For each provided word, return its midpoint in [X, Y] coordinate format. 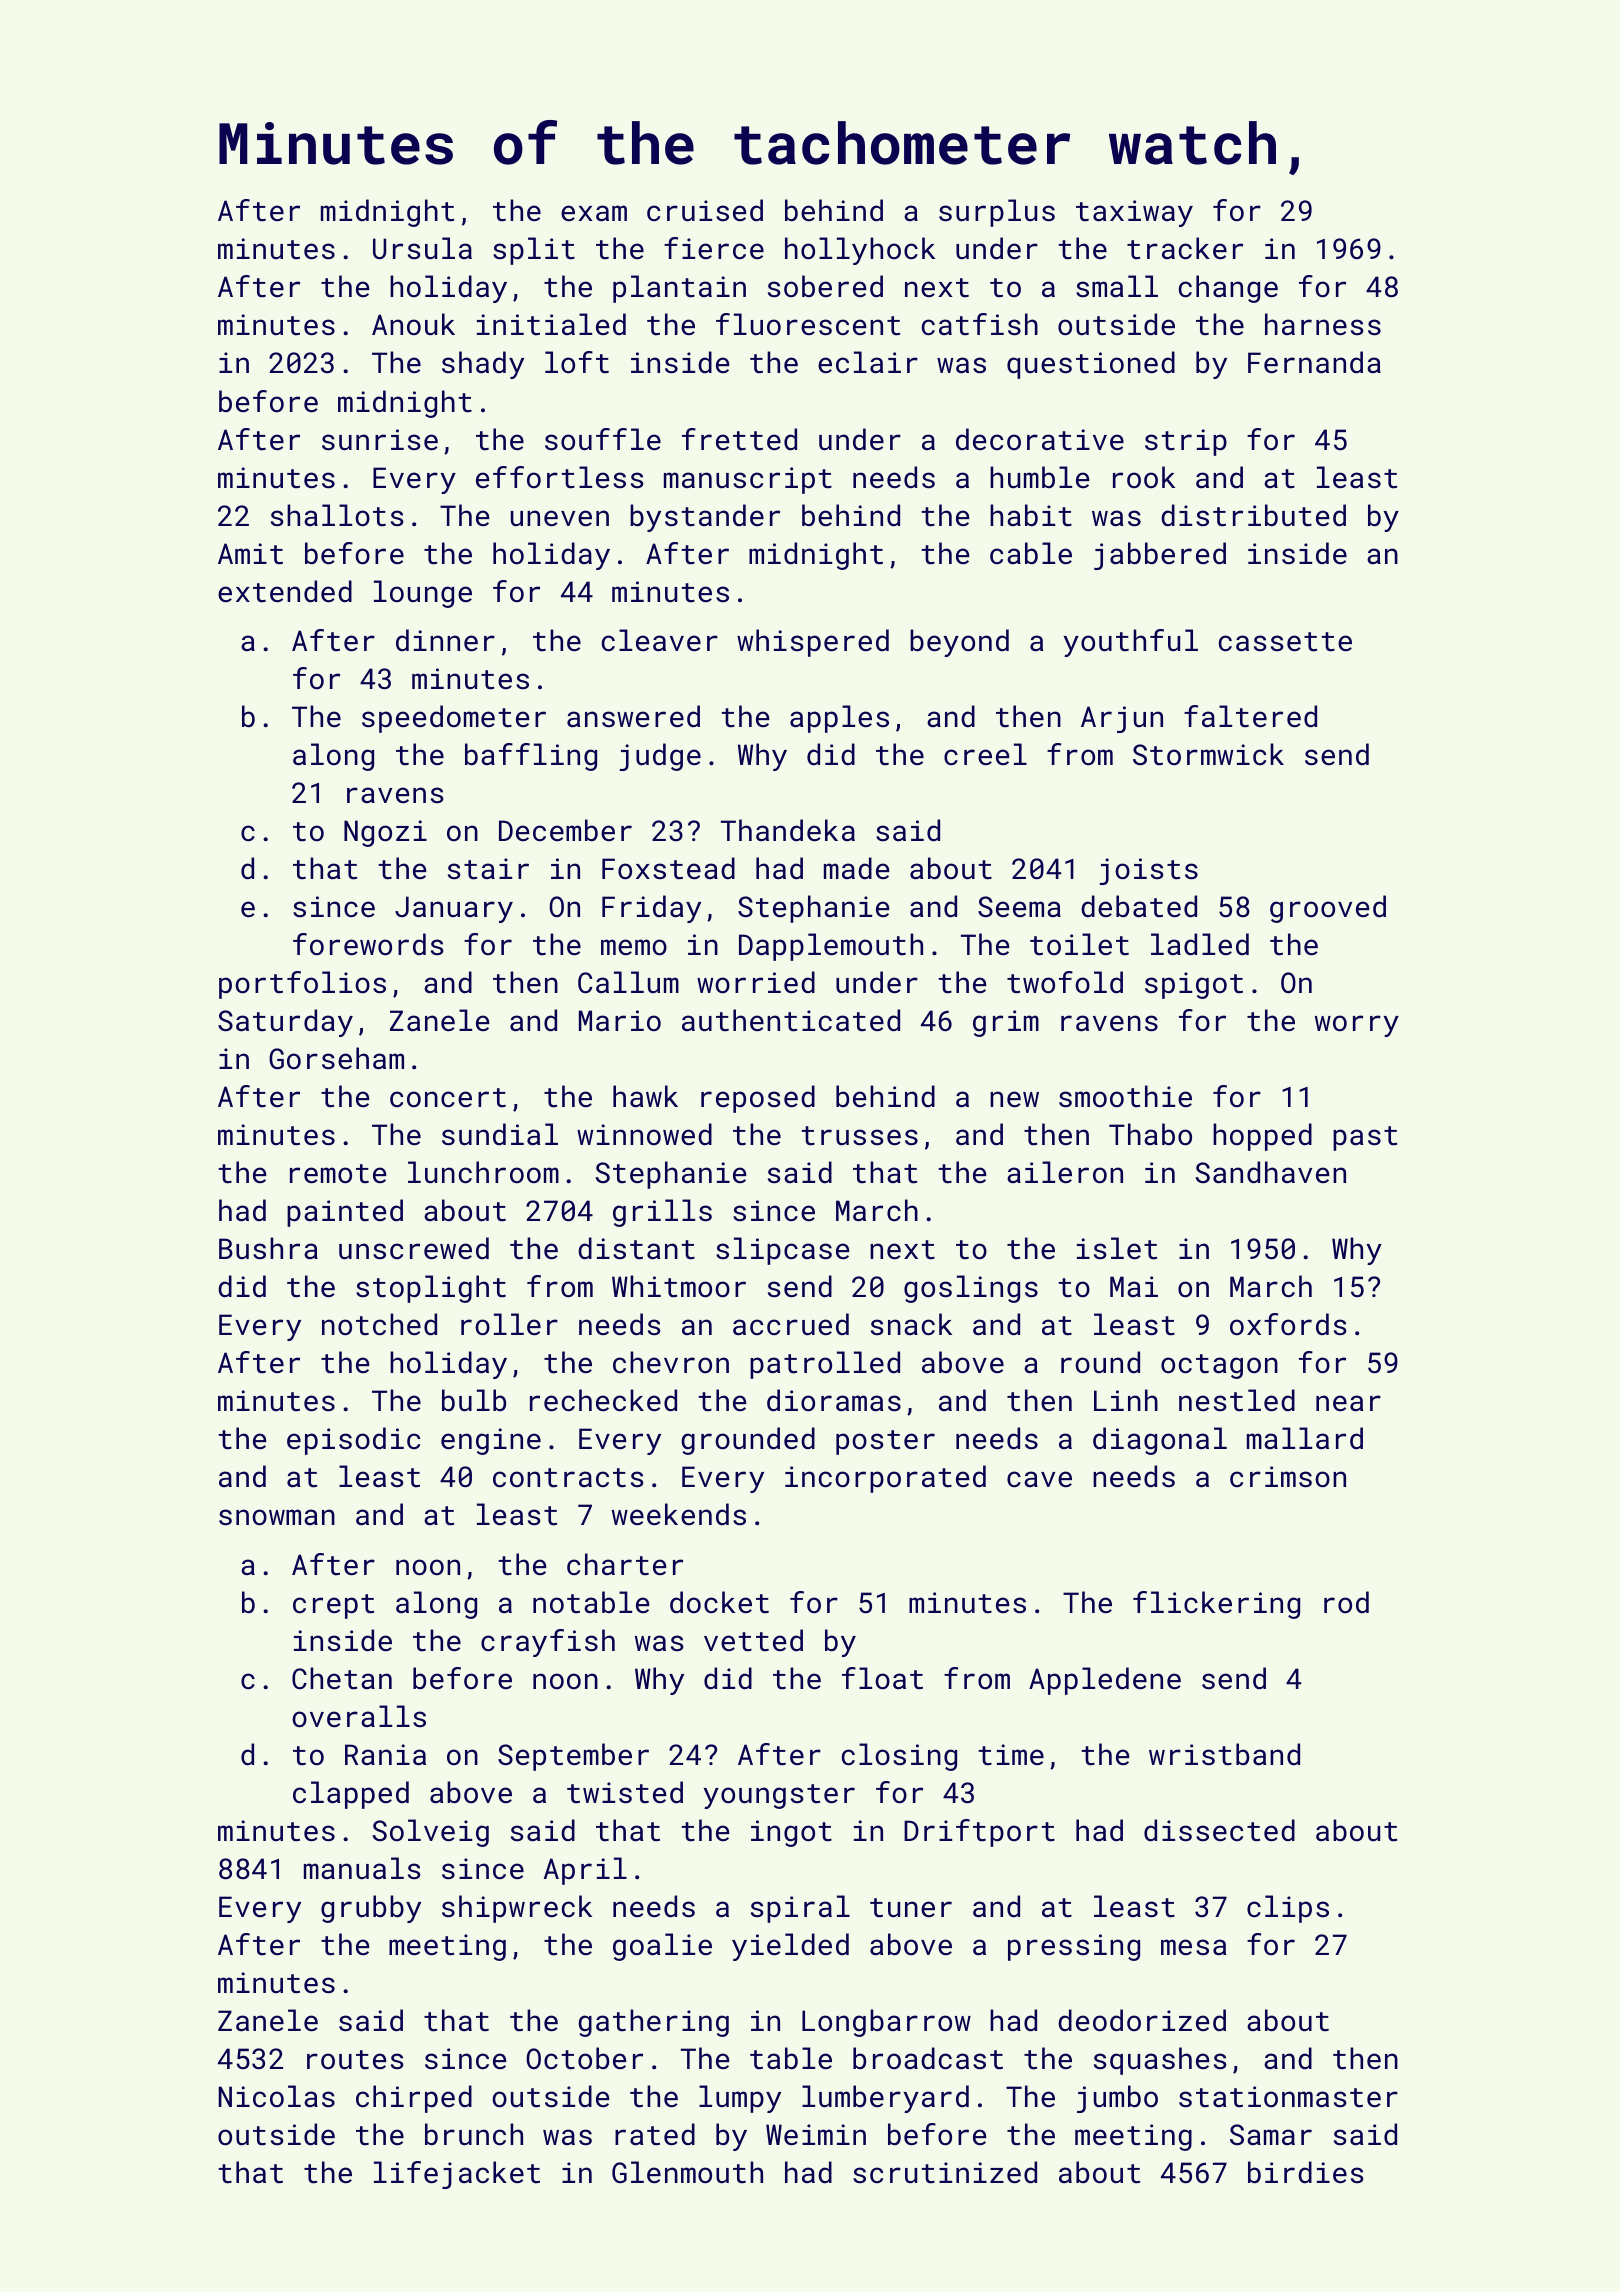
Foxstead [668, 868]
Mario [620, 1021]
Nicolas [276, 2096]
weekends [679, 1514]
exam [594, 213]
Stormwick [1208, 754]
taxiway [1134, 213]
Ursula [422, 248]
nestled [1237, 1400]
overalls [359, 1716]
